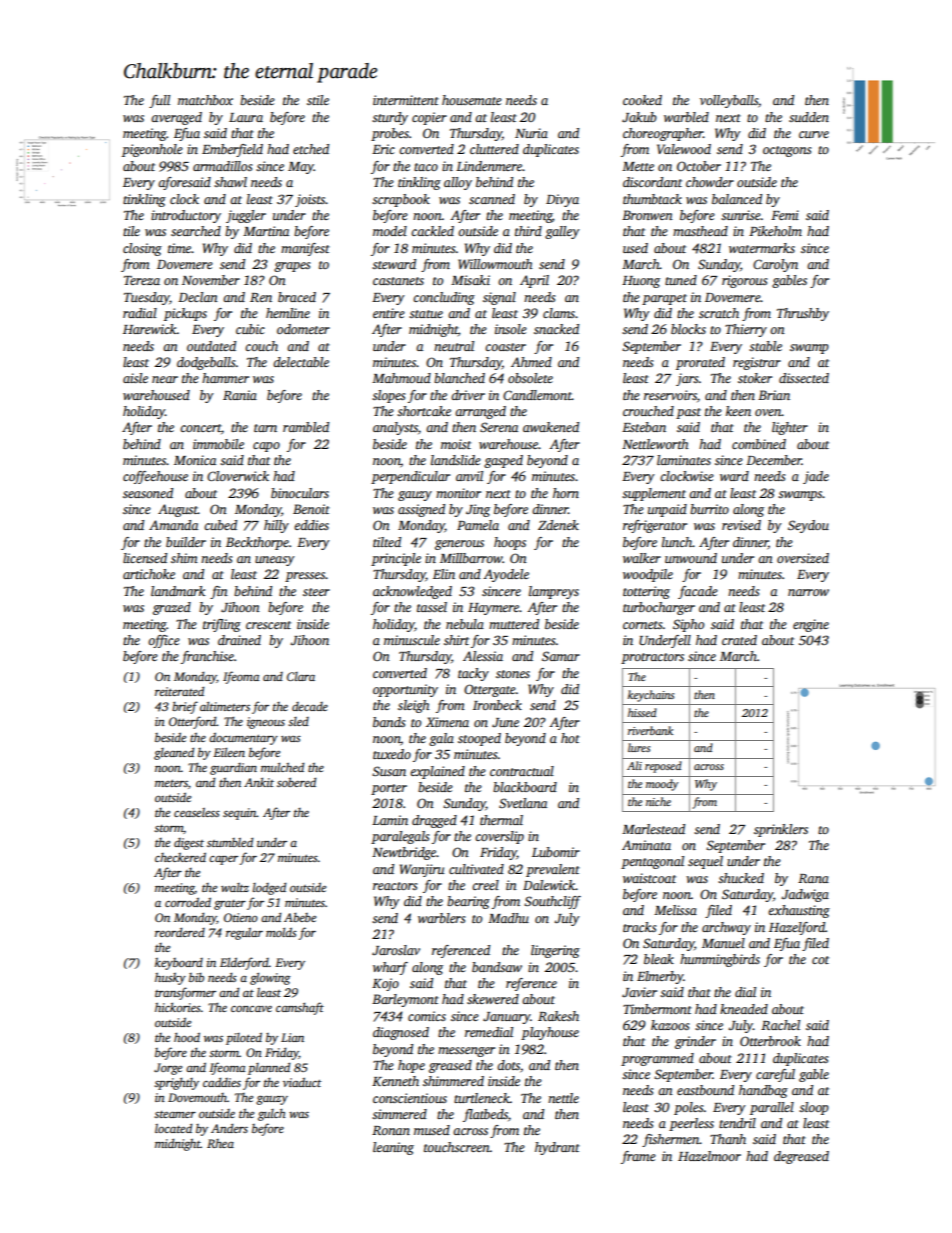  I want to click on mulched, so click(282, 767).
